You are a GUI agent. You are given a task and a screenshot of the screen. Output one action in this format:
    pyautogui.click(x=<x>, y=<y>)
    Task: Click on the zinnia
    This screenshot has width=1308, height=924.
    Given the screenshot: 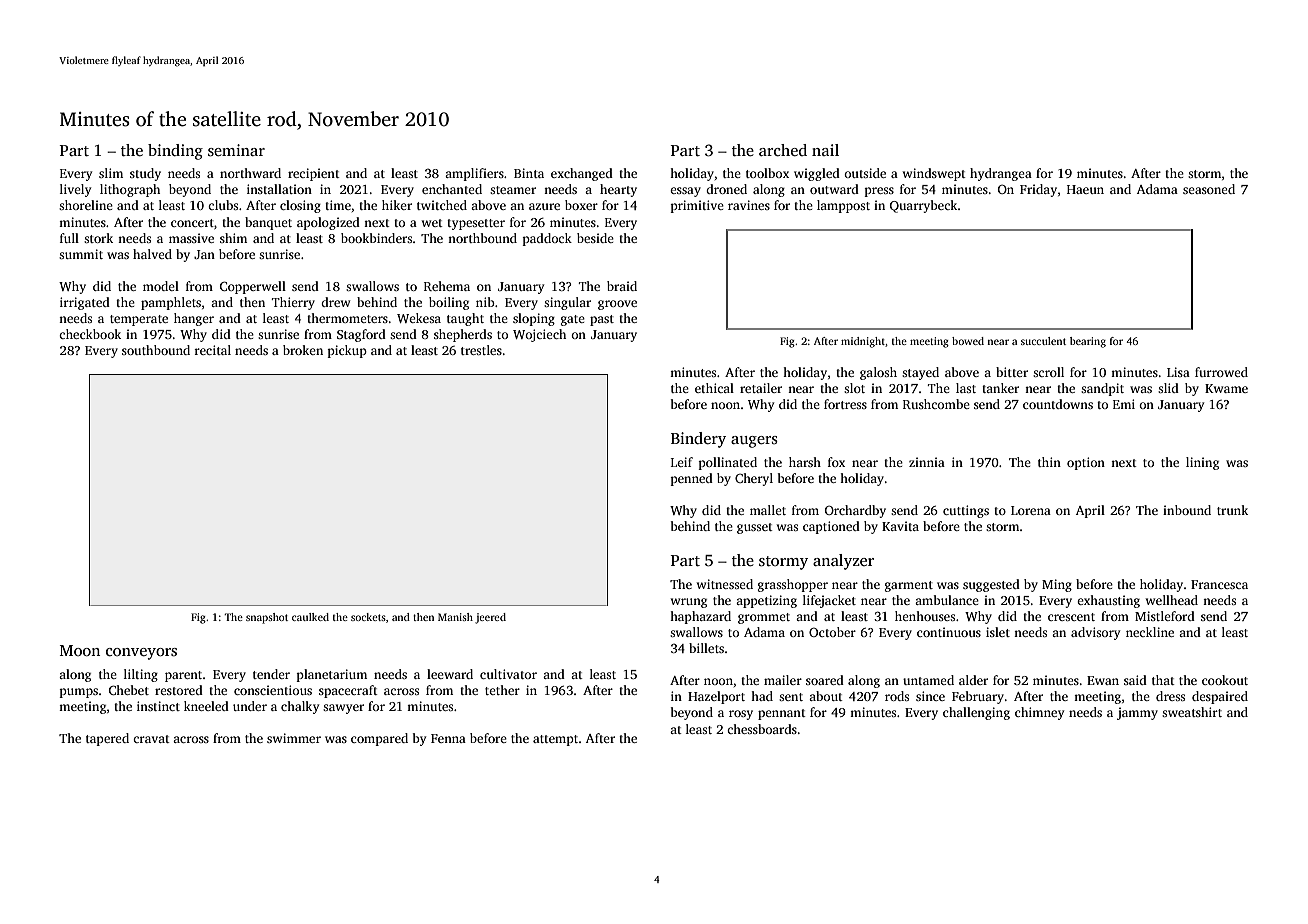 What is the action you would take?
    pyautogui.click(x=927, y=462)
